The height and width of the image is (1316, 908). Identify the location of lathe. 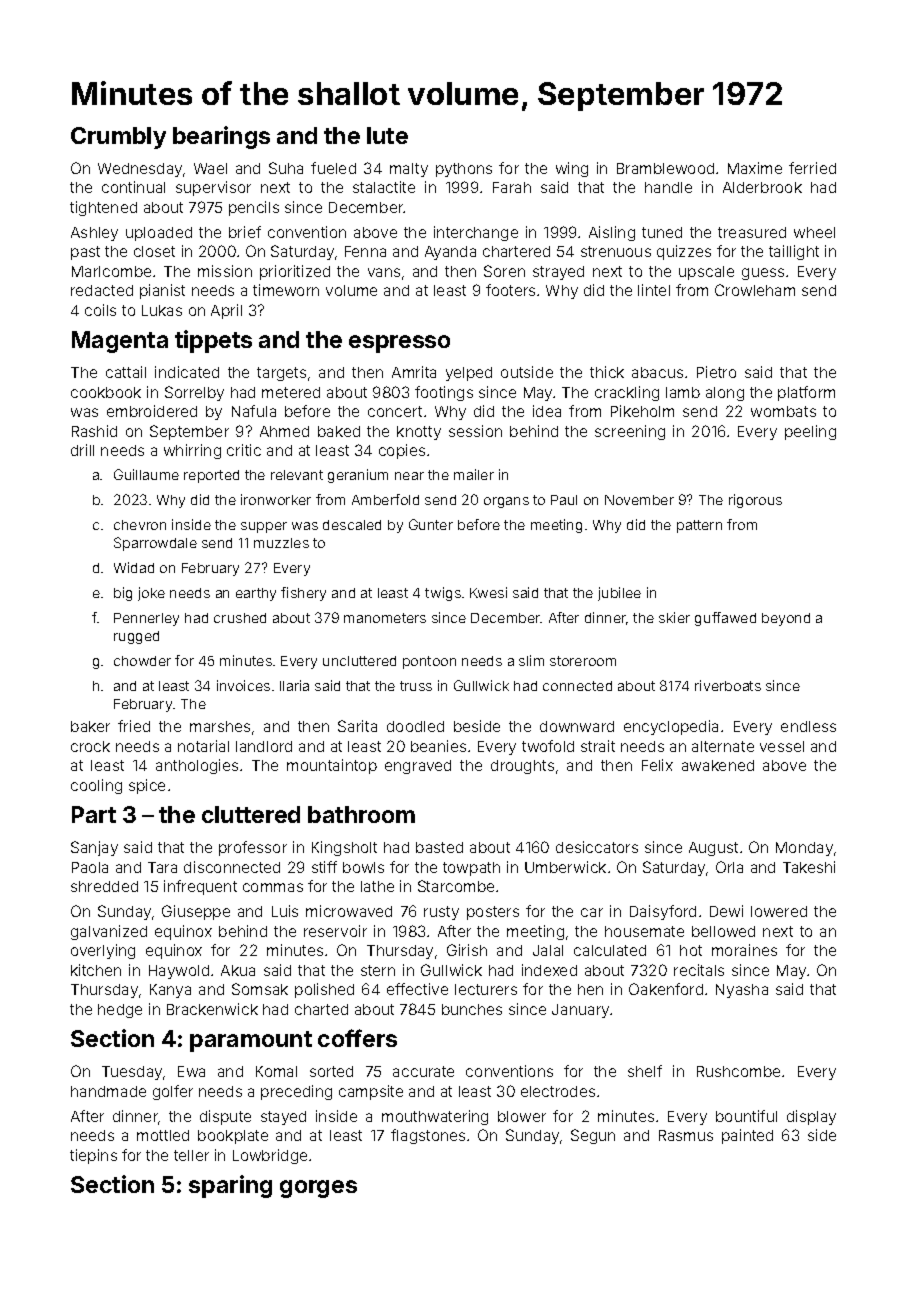
(377, 886).
